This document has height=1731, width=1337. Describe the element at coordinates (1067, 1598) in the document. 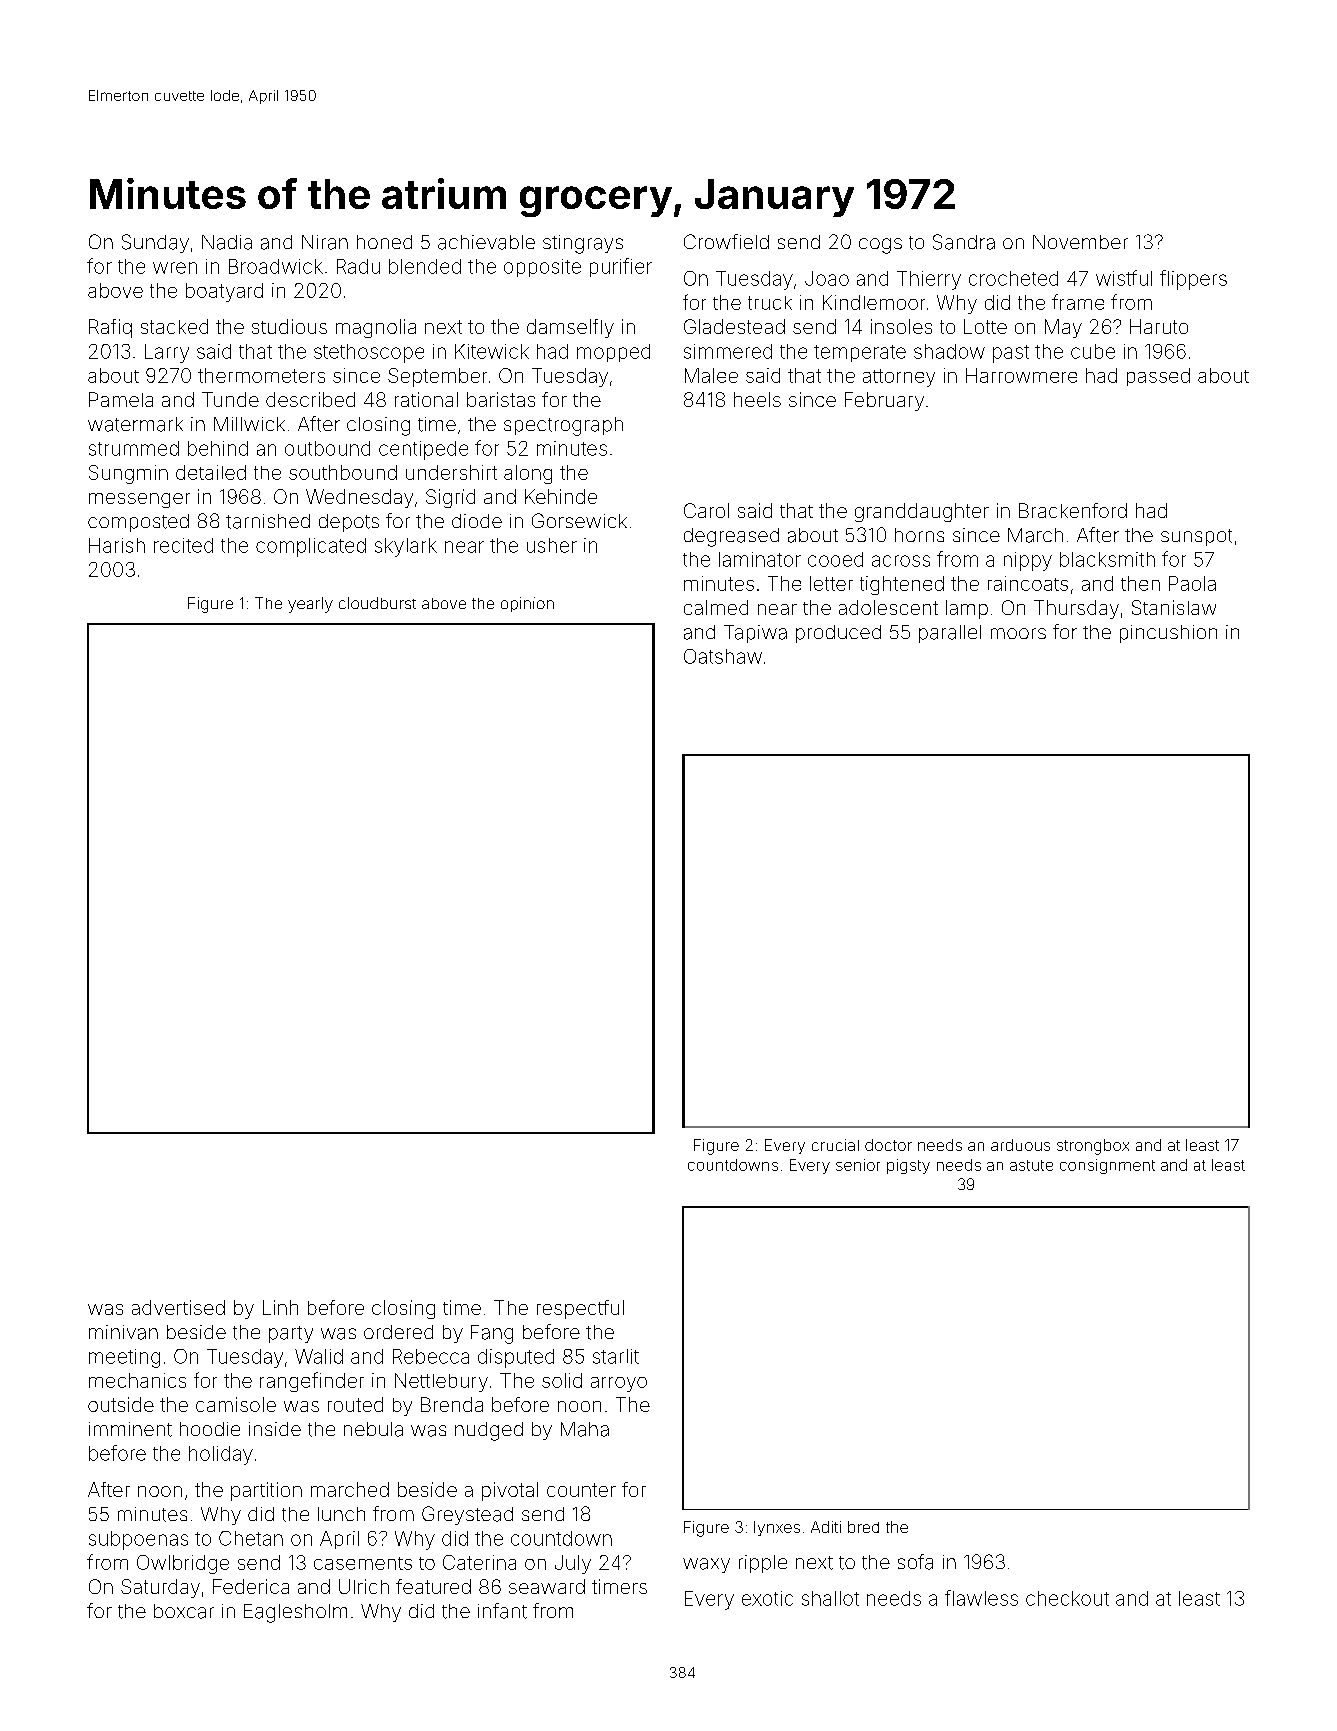

I see `checkout` at that location.
